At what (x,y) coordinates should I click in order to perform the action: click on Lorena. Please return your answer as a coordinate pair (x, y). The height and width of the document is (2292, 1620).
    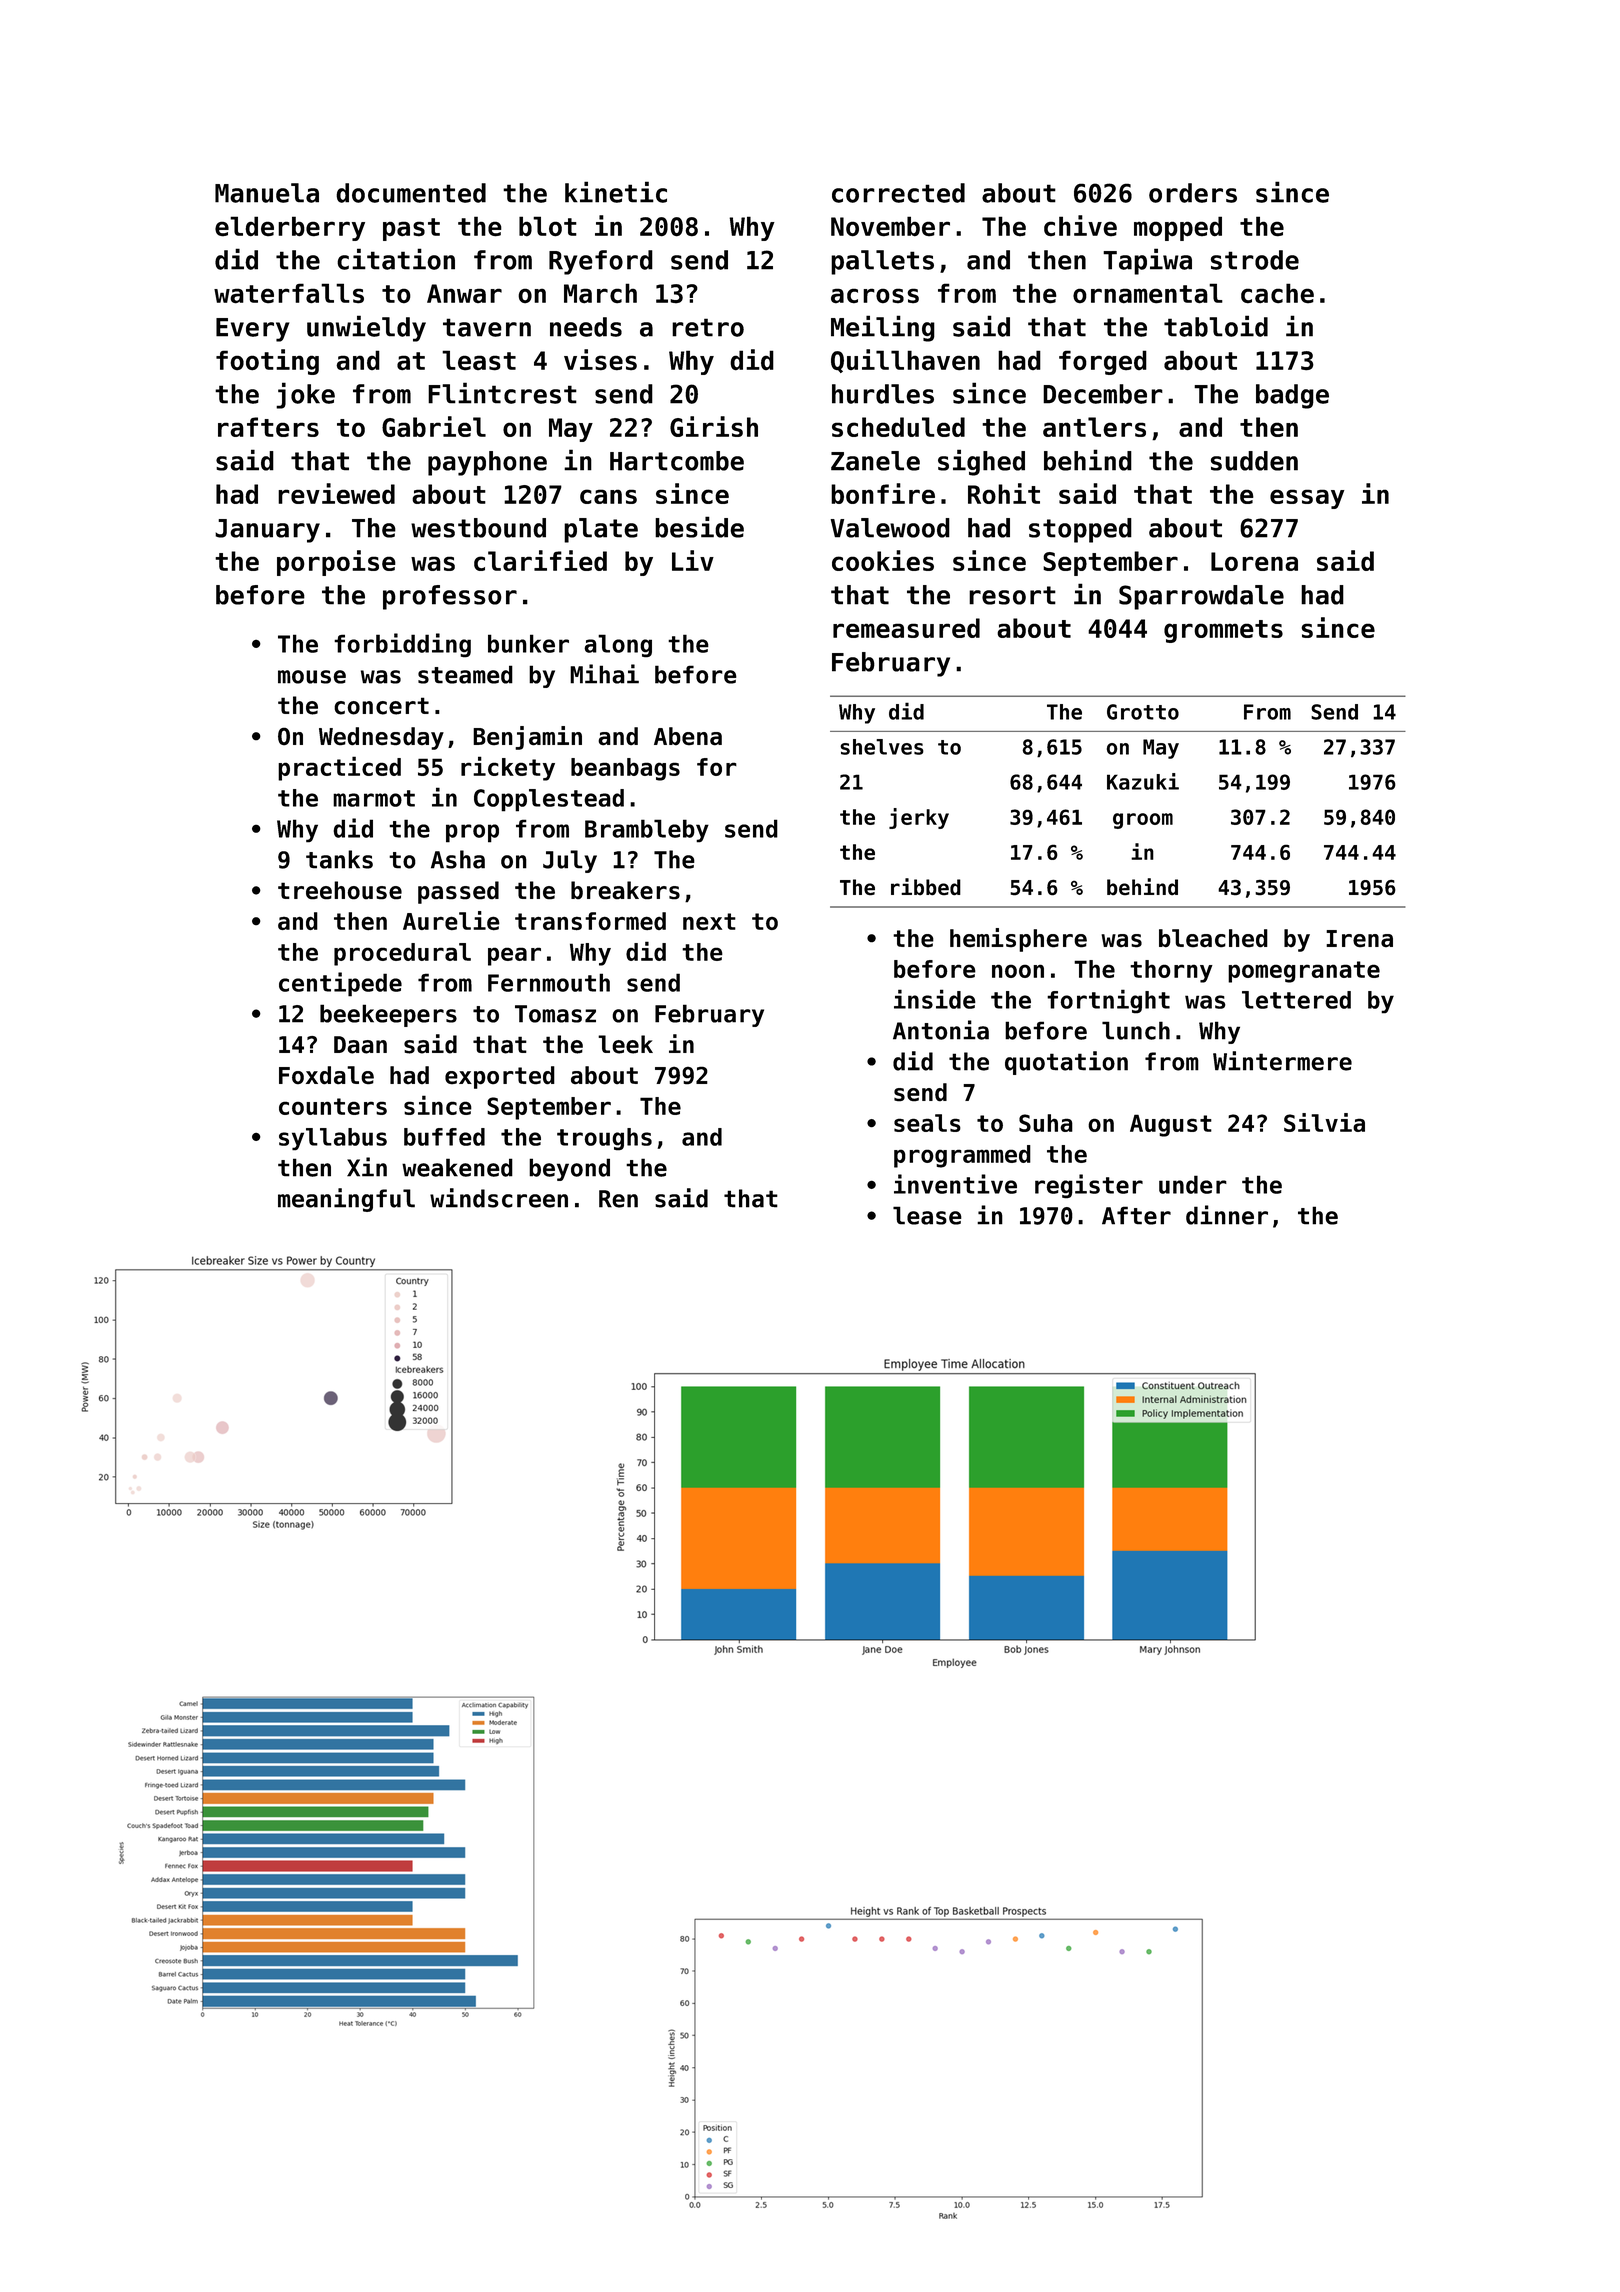
    Looking at the image, I should click on (1254, 561).
